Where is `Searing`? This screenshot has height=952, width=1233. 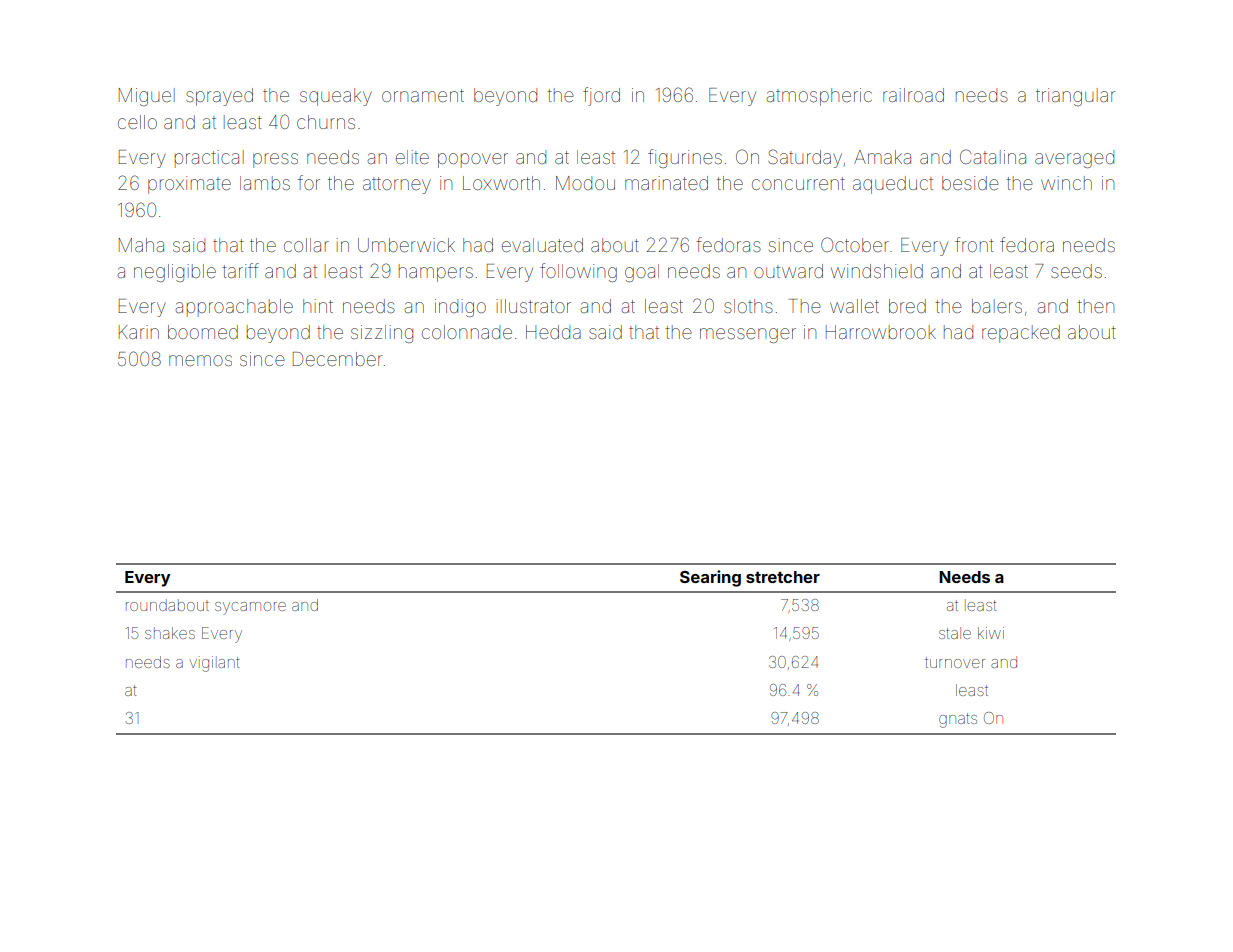 Searing is located at coordinates (710, 578).
